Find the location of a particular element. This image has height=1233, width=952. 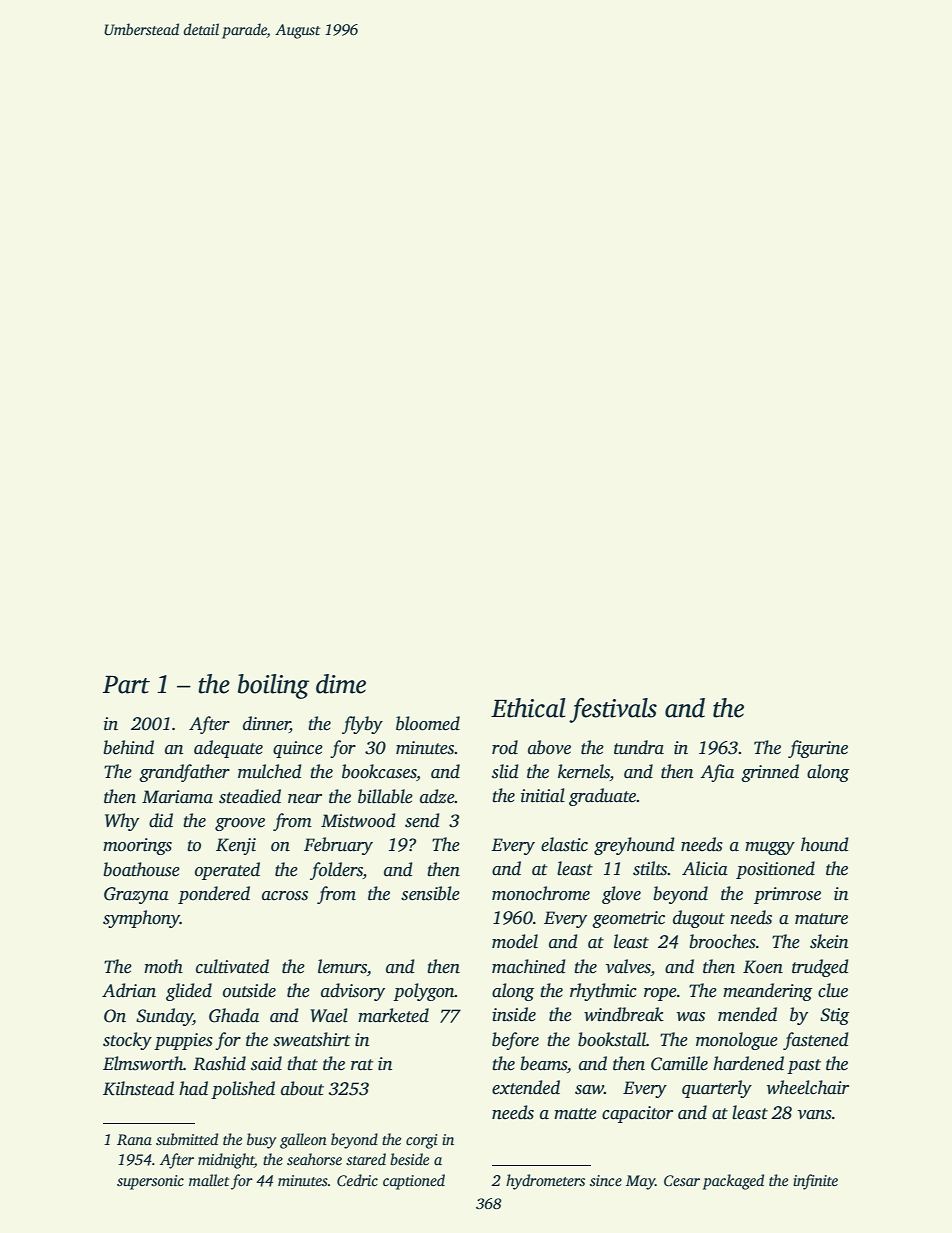

dime is located at coordinates (341, 684).
